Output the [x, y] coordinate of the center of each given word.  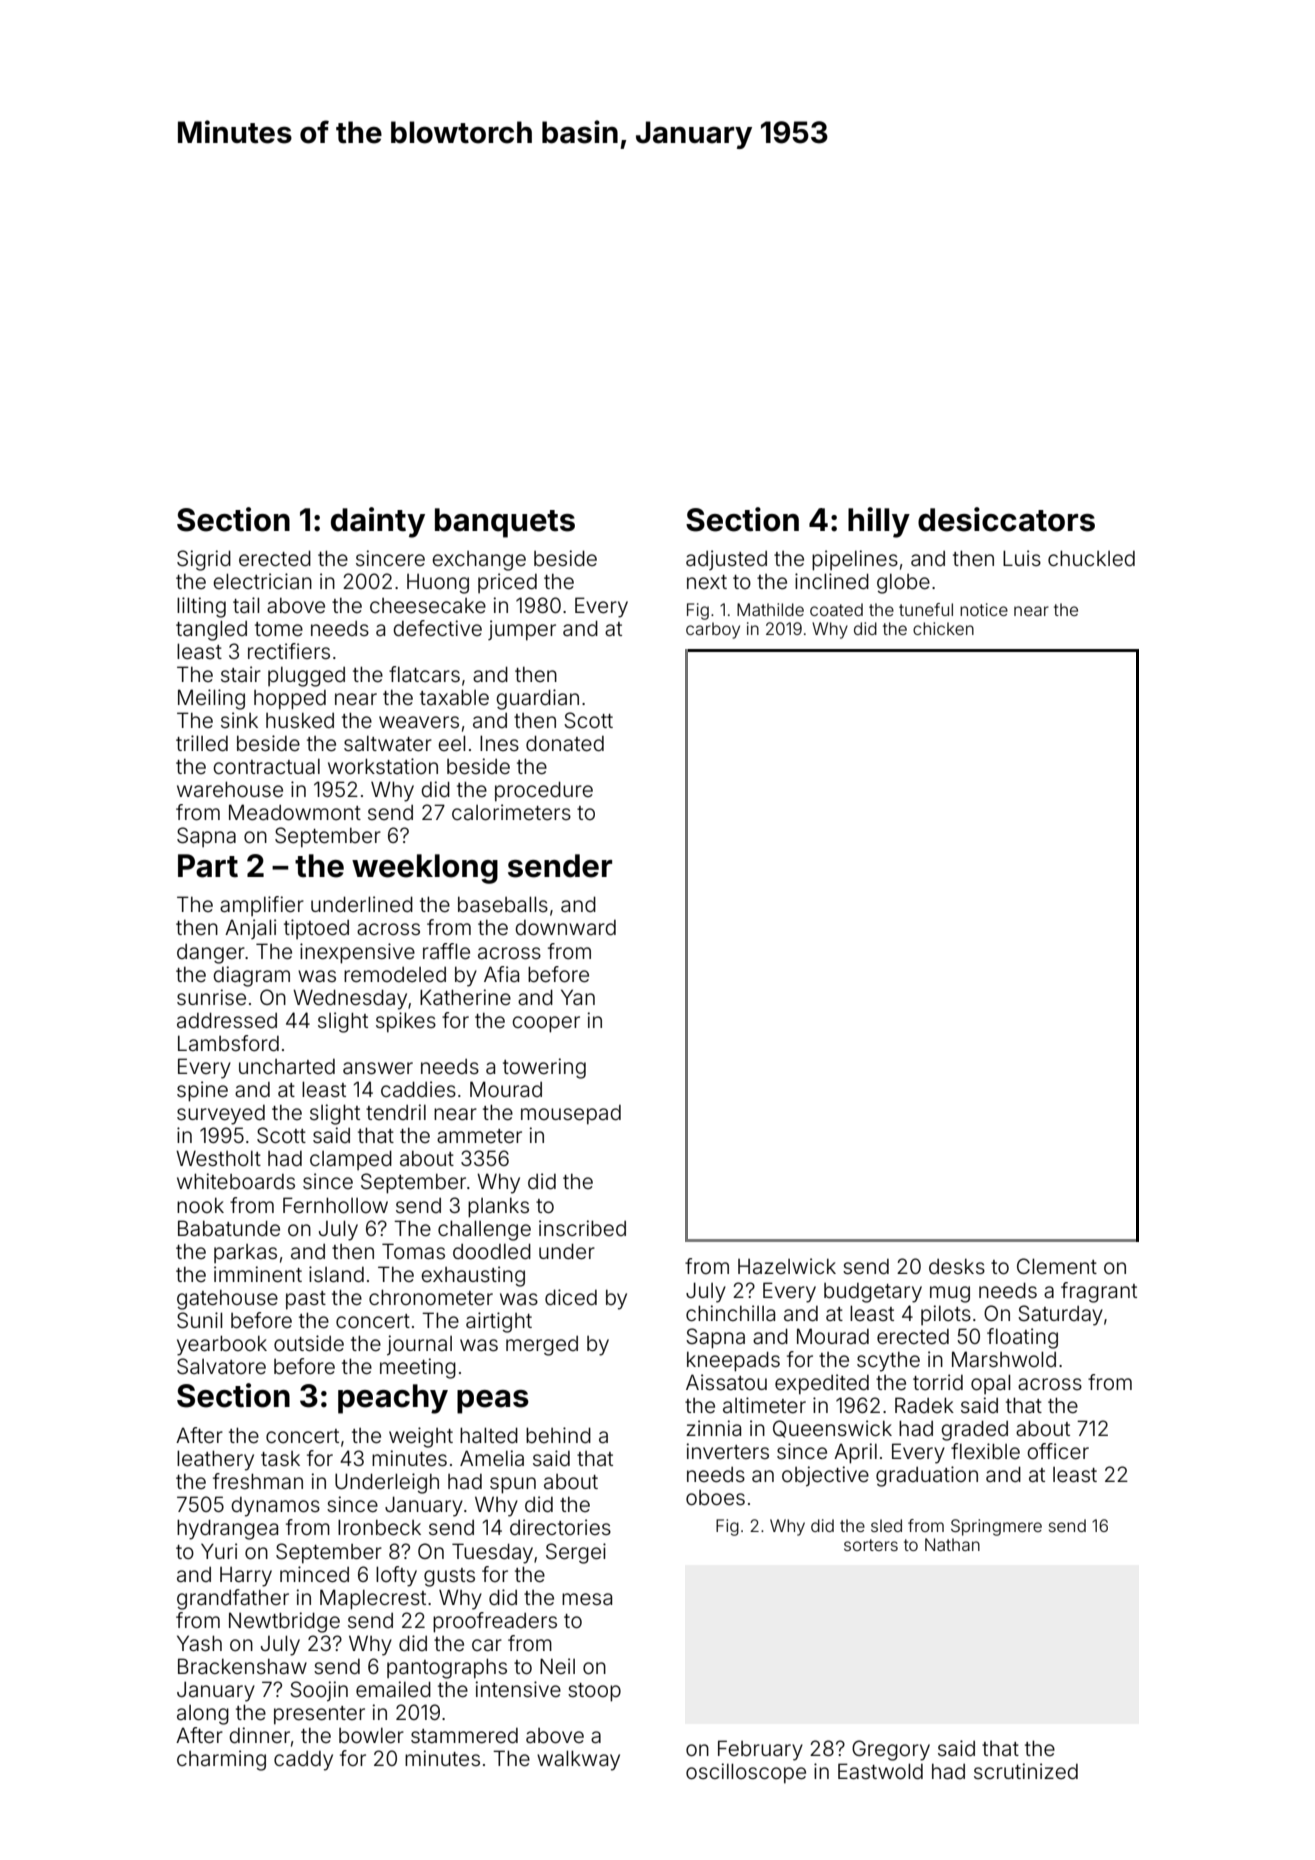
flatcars [424, 674]
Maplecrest [373, 1599]
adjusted [726, 560]
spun [513, 1485]
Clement [1057, 1266]
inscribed [582, 1228]
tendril [396, 1112]
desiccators [1006, 519]
